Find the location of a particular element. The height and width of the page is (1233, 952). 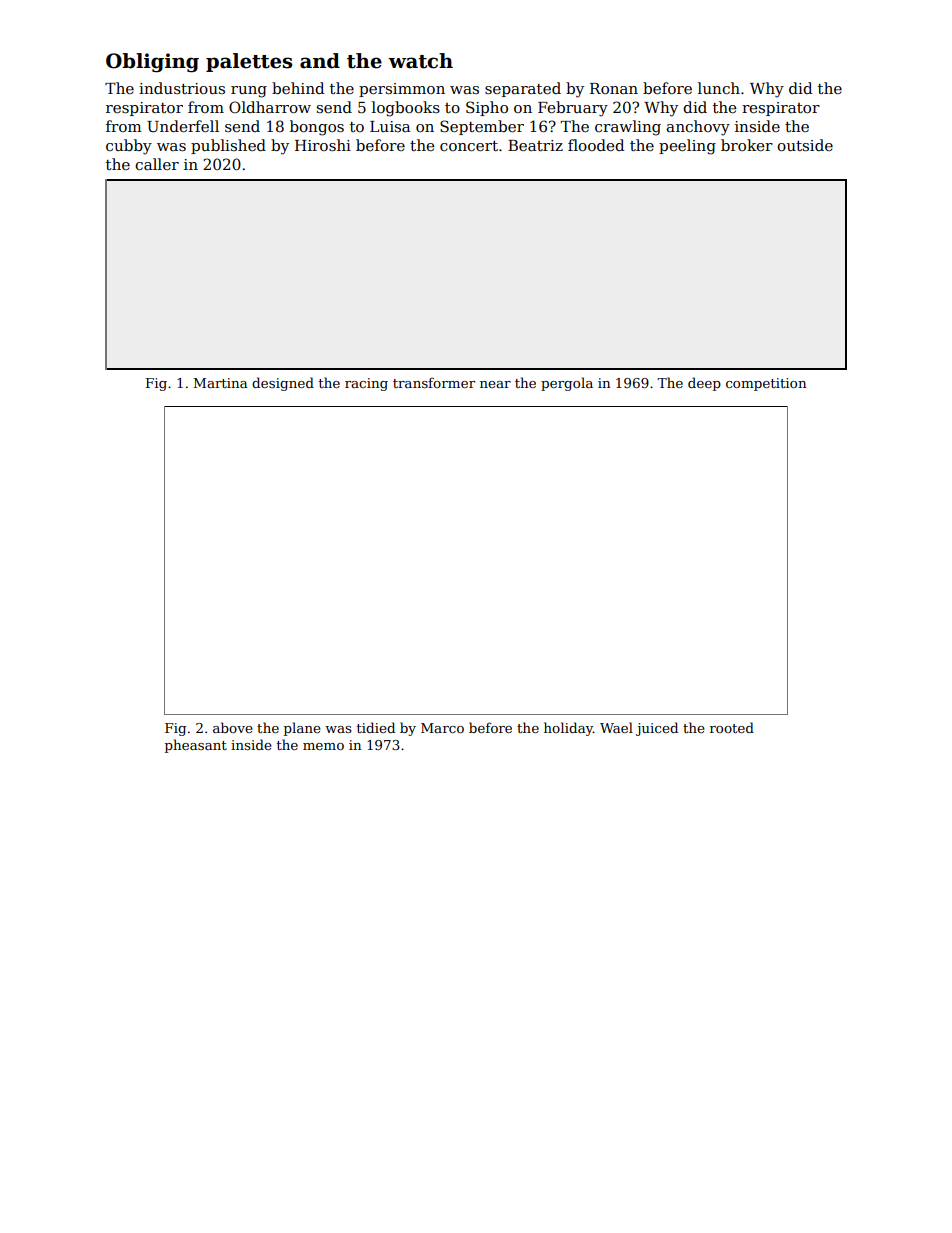

lunch is located at coordinates (719, 88).
